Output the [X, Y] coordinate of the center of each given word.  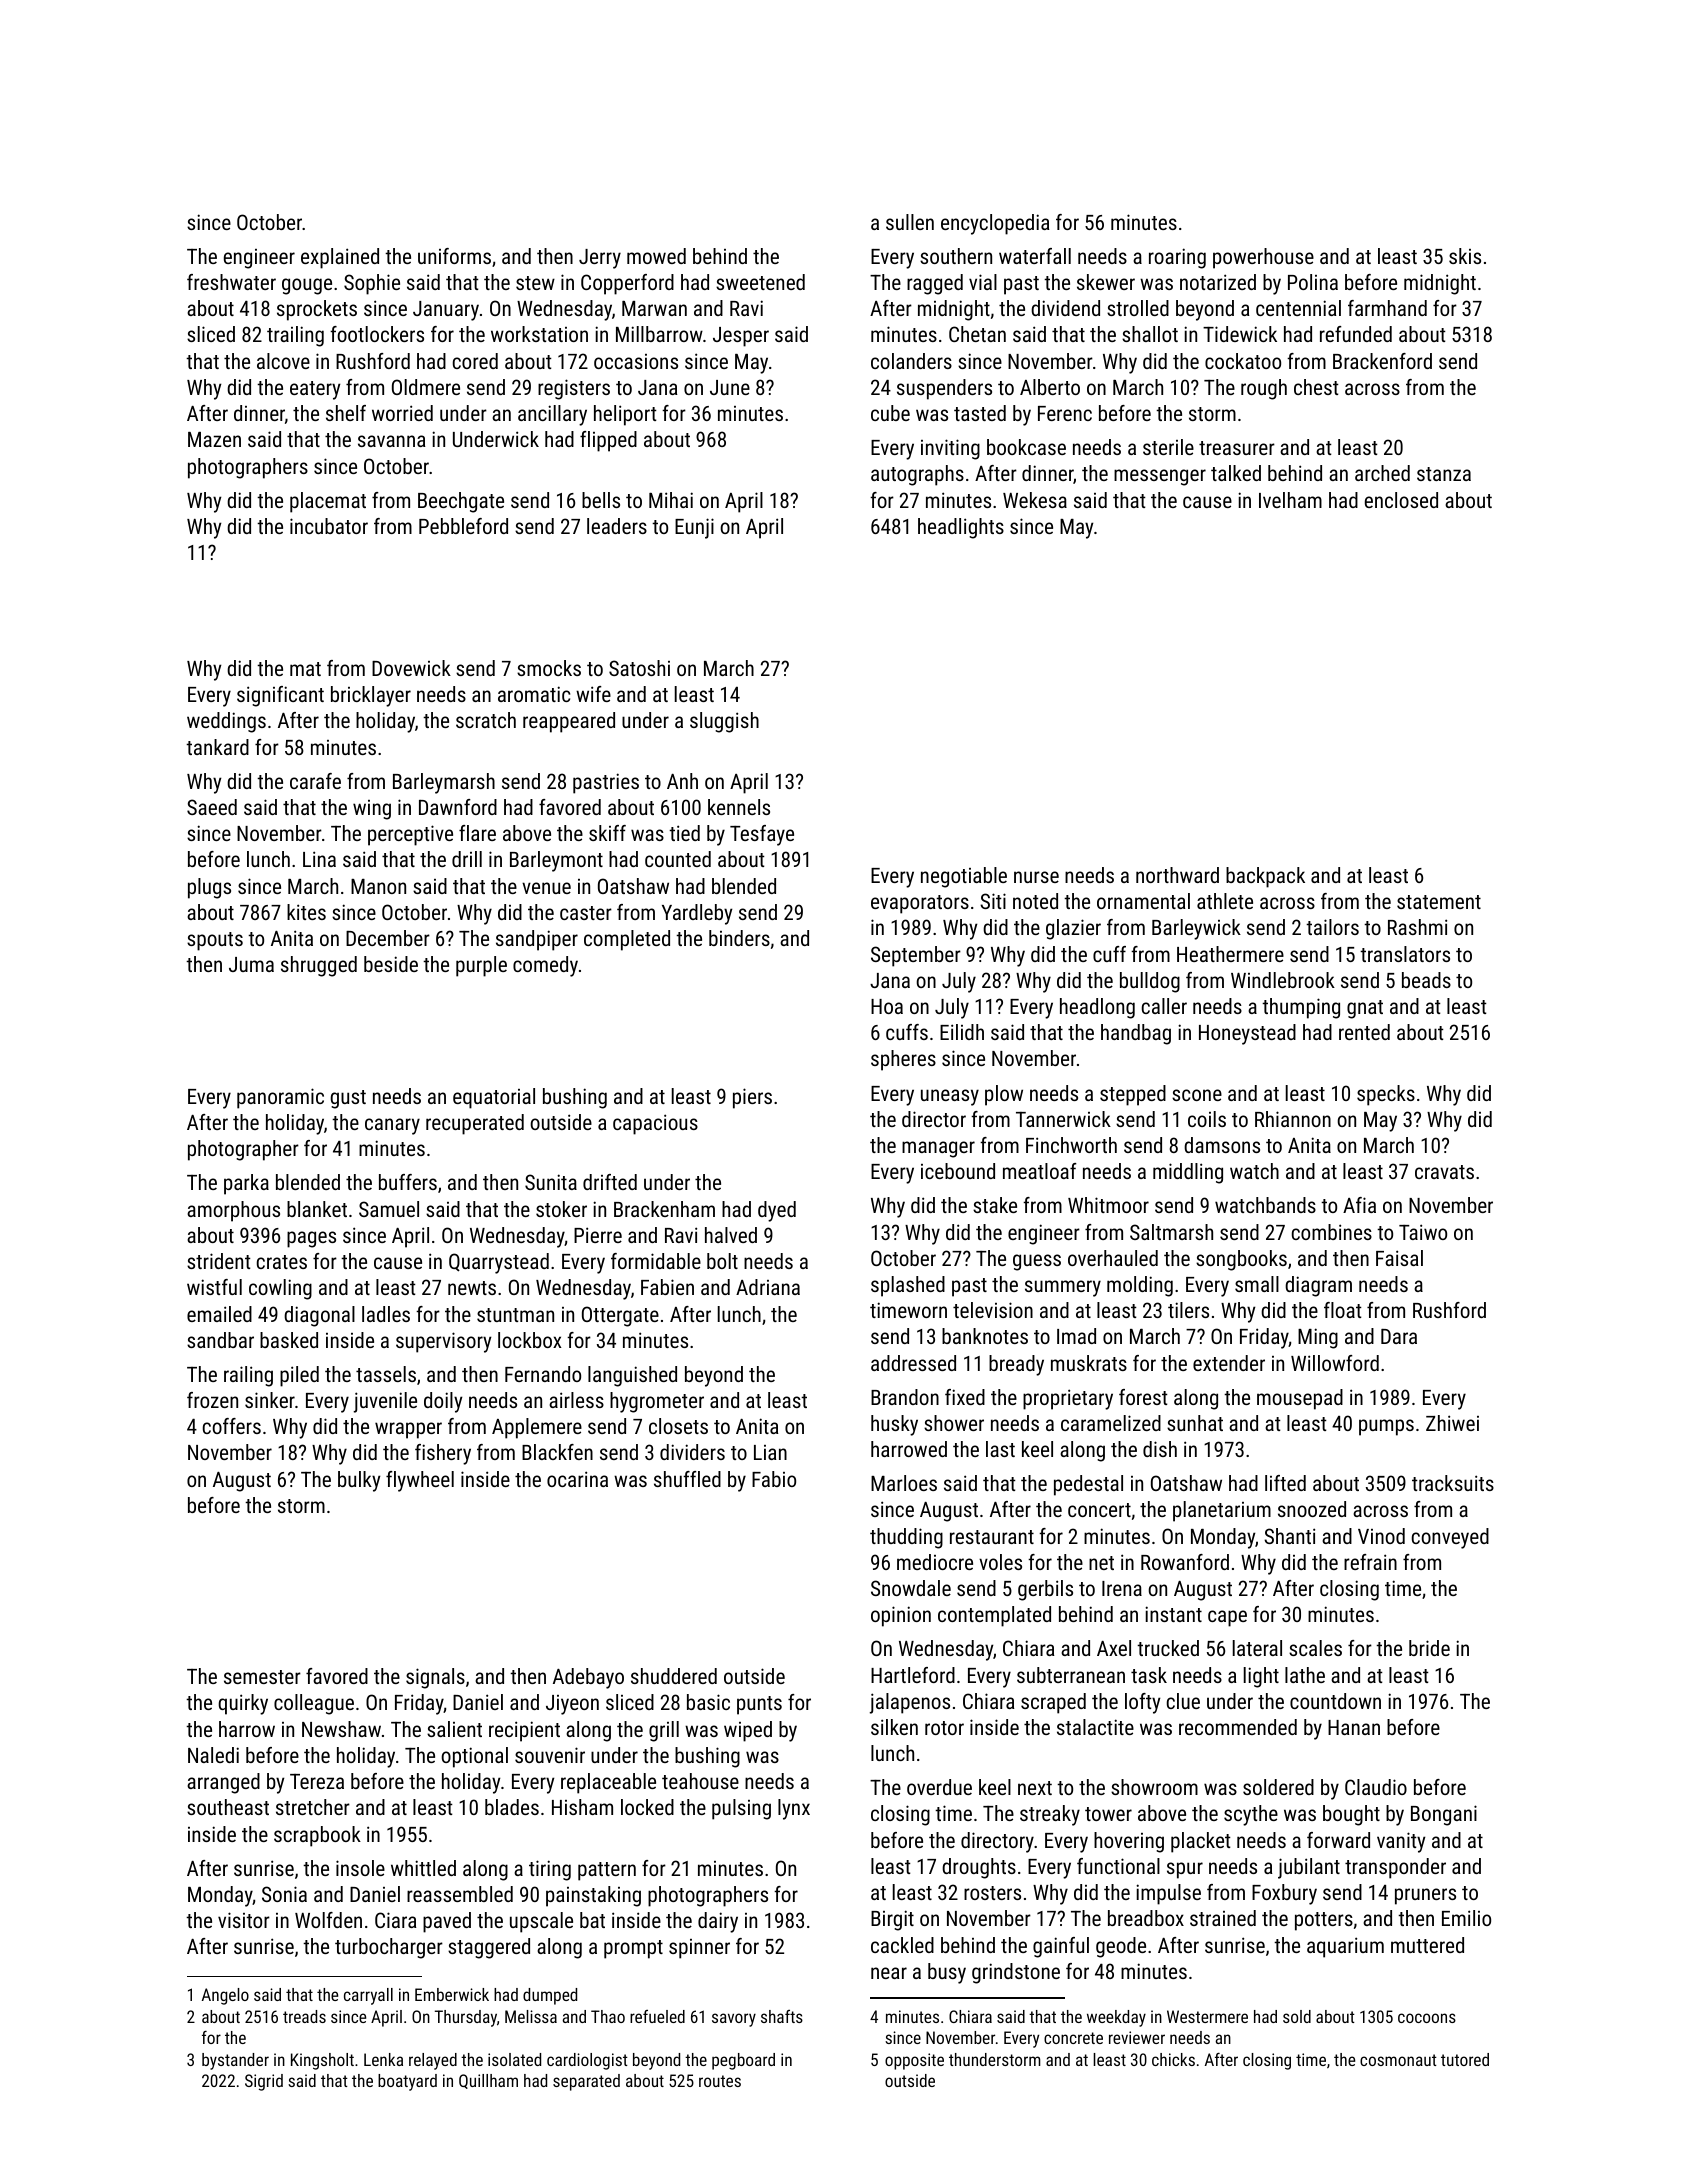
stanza [1444, 474]
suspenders [944, 389]
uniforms [454, 256]
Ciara [395, 1920]
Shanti [1289, 1536]
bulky [359, 1481]
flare [477, 833]
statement [1439, 902]
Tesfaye [762, 835]
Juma [251, 964]
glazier [1073, 929]
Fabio [774, 1479]
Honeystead [1247, 1034]
